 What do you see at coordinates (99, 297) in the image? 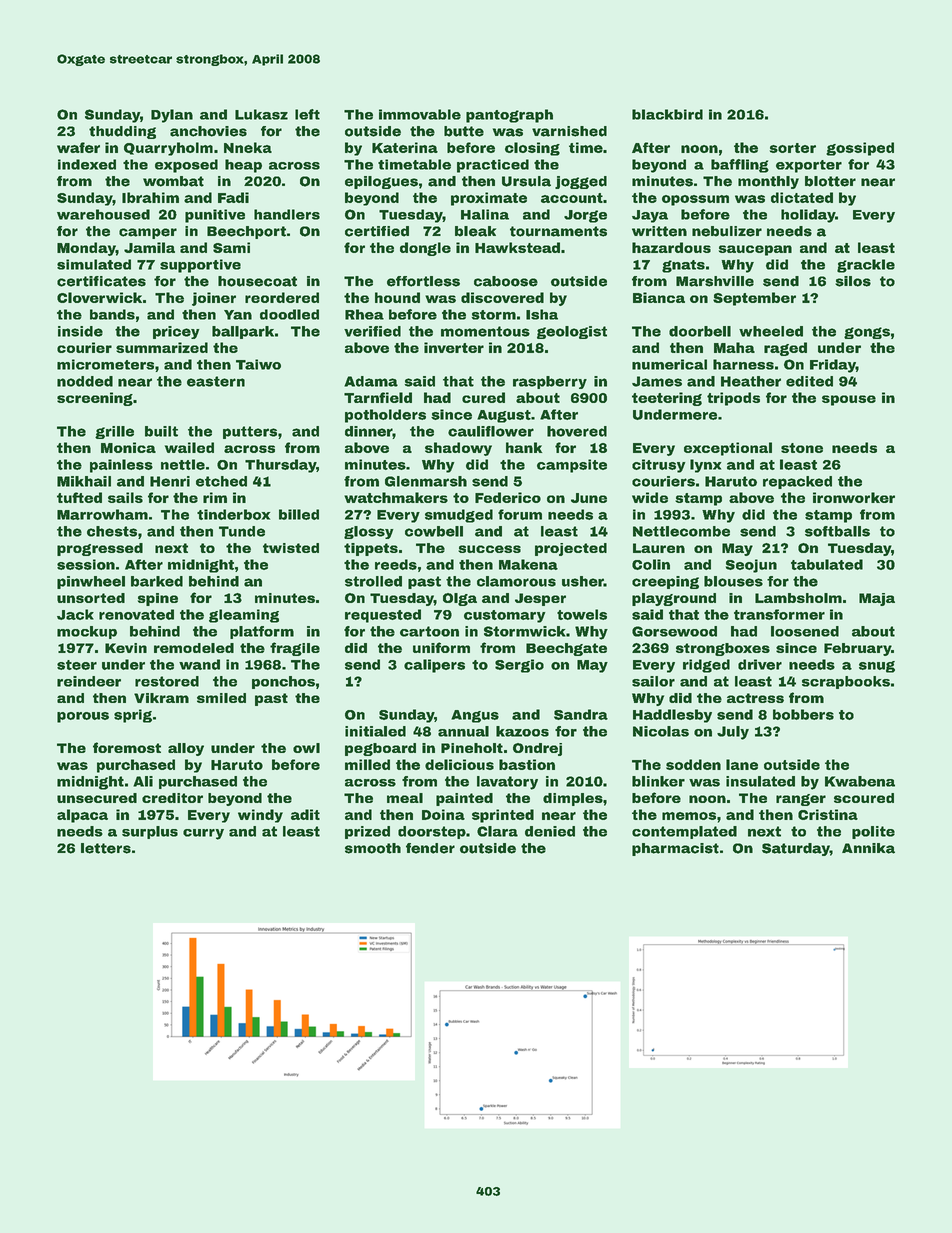
I see `Cloverwick` at bounding box center [99, 297].
